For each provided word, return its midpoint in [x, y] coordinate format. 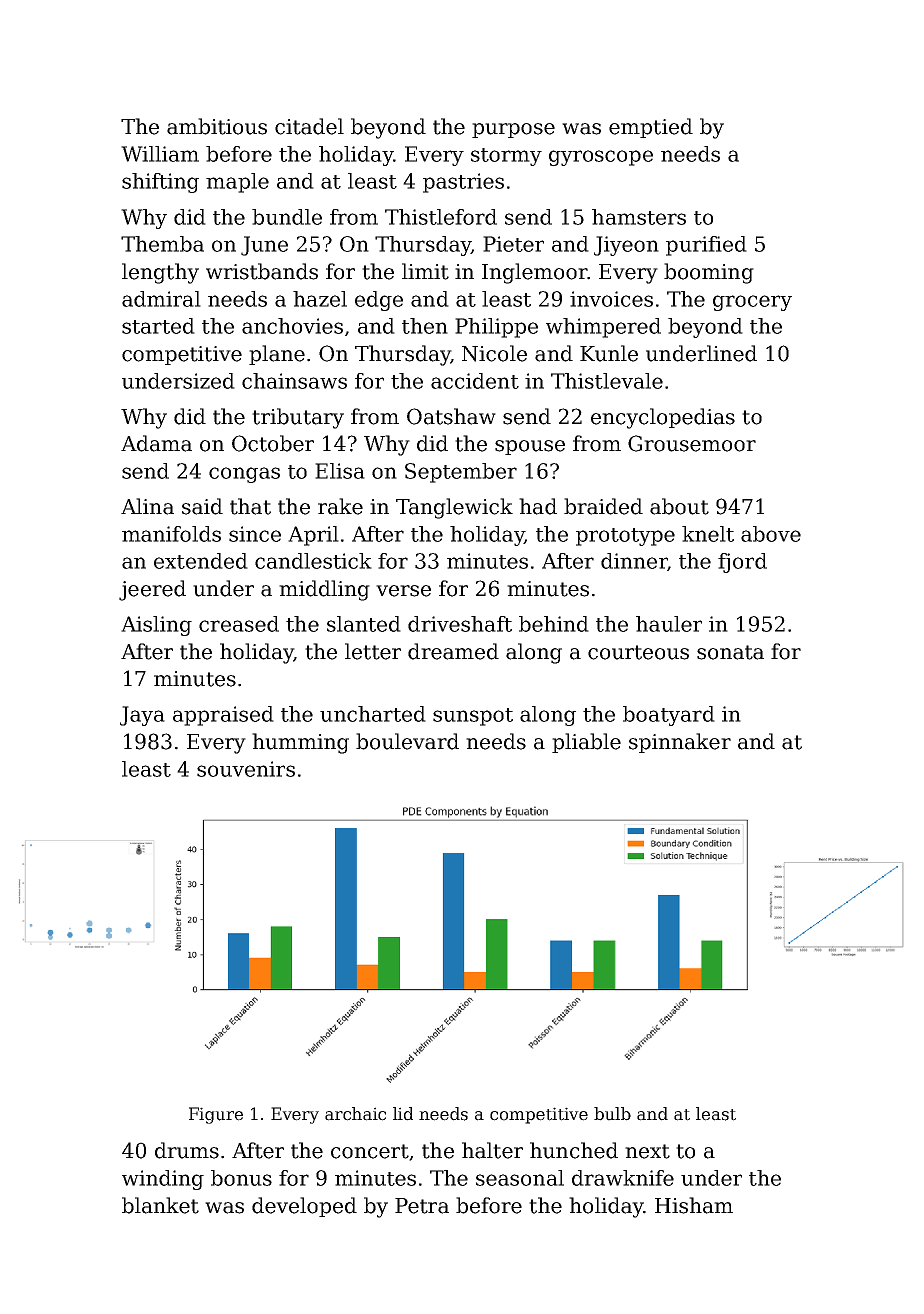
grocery [752, 303]
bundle [287, 217]
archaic [355, 1114]
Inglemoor [534, 273]
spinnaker [680, 743]
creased [239, 624]
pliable [586, 743]
